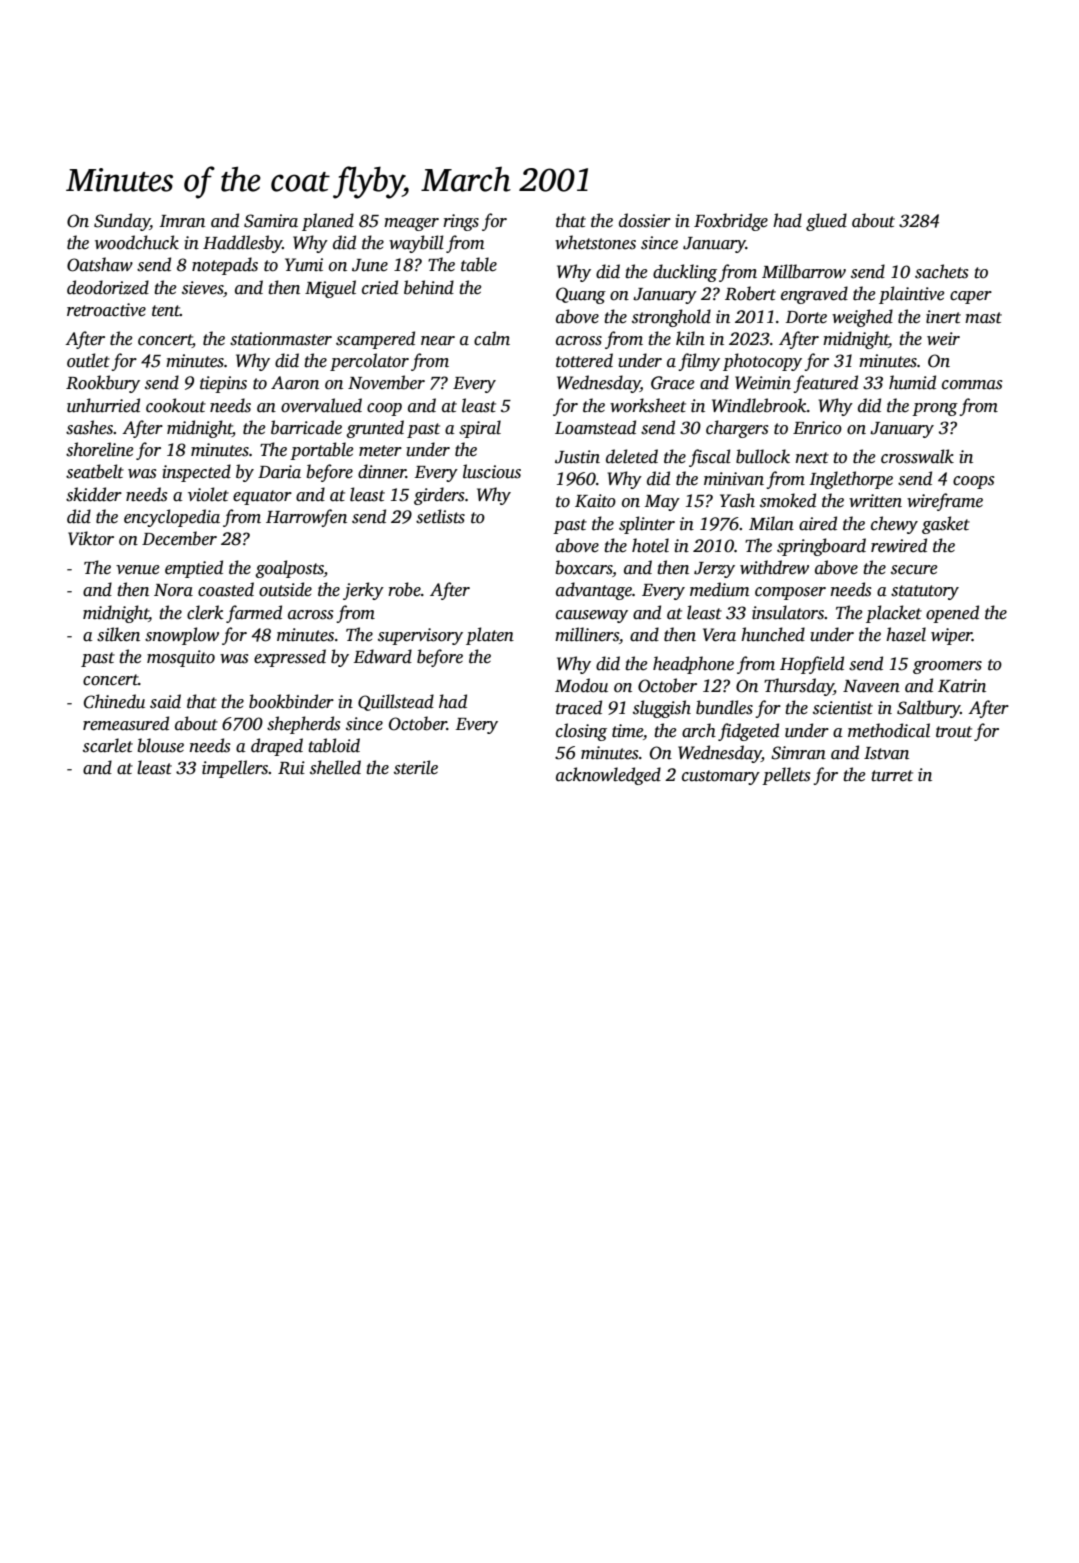  Describe the element at coordinates (114, 701) in the screenshot. I see `Chinedu` at that location.
